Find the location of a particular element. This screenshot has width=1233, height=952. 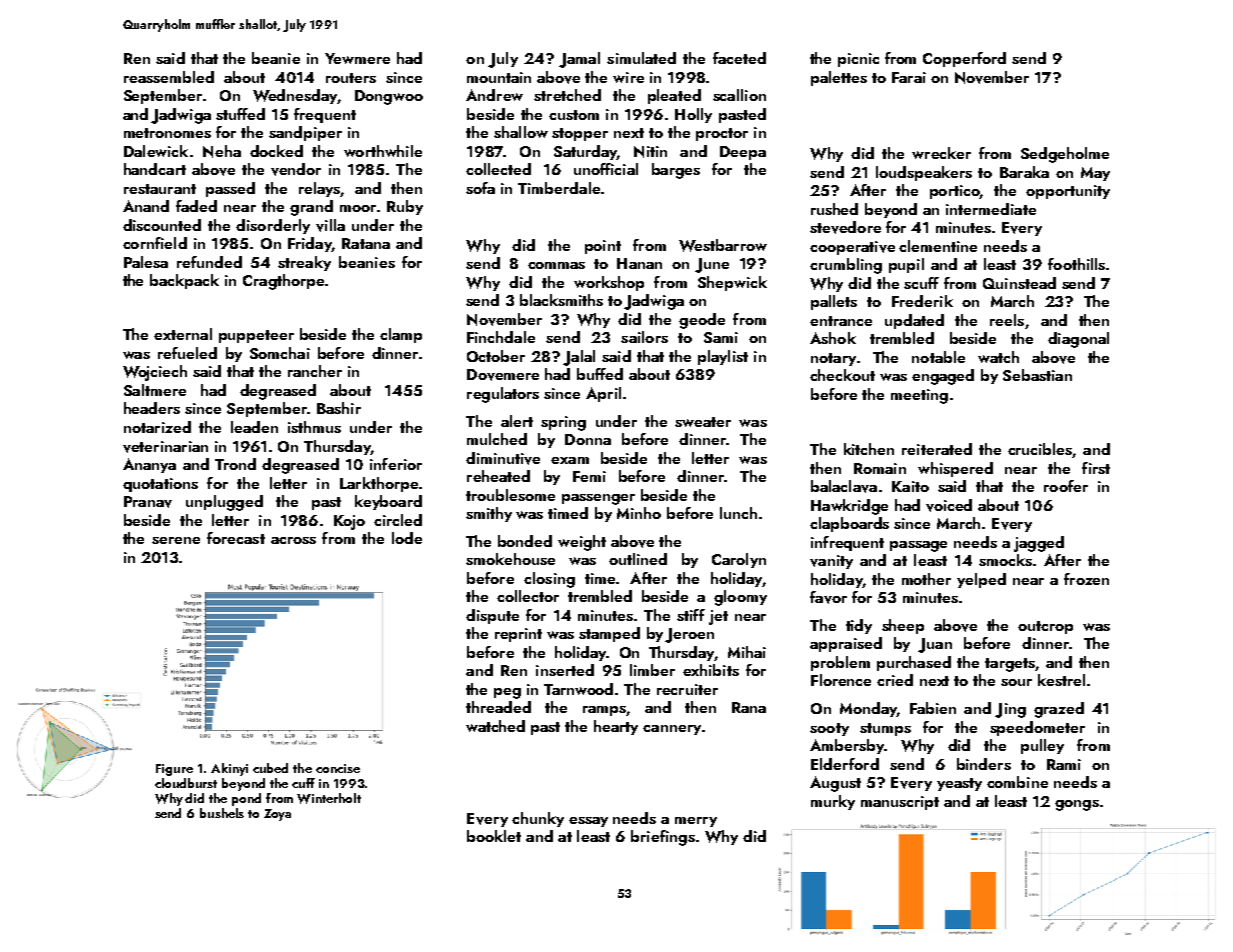

Neha is located at coordinates (222, 151).
